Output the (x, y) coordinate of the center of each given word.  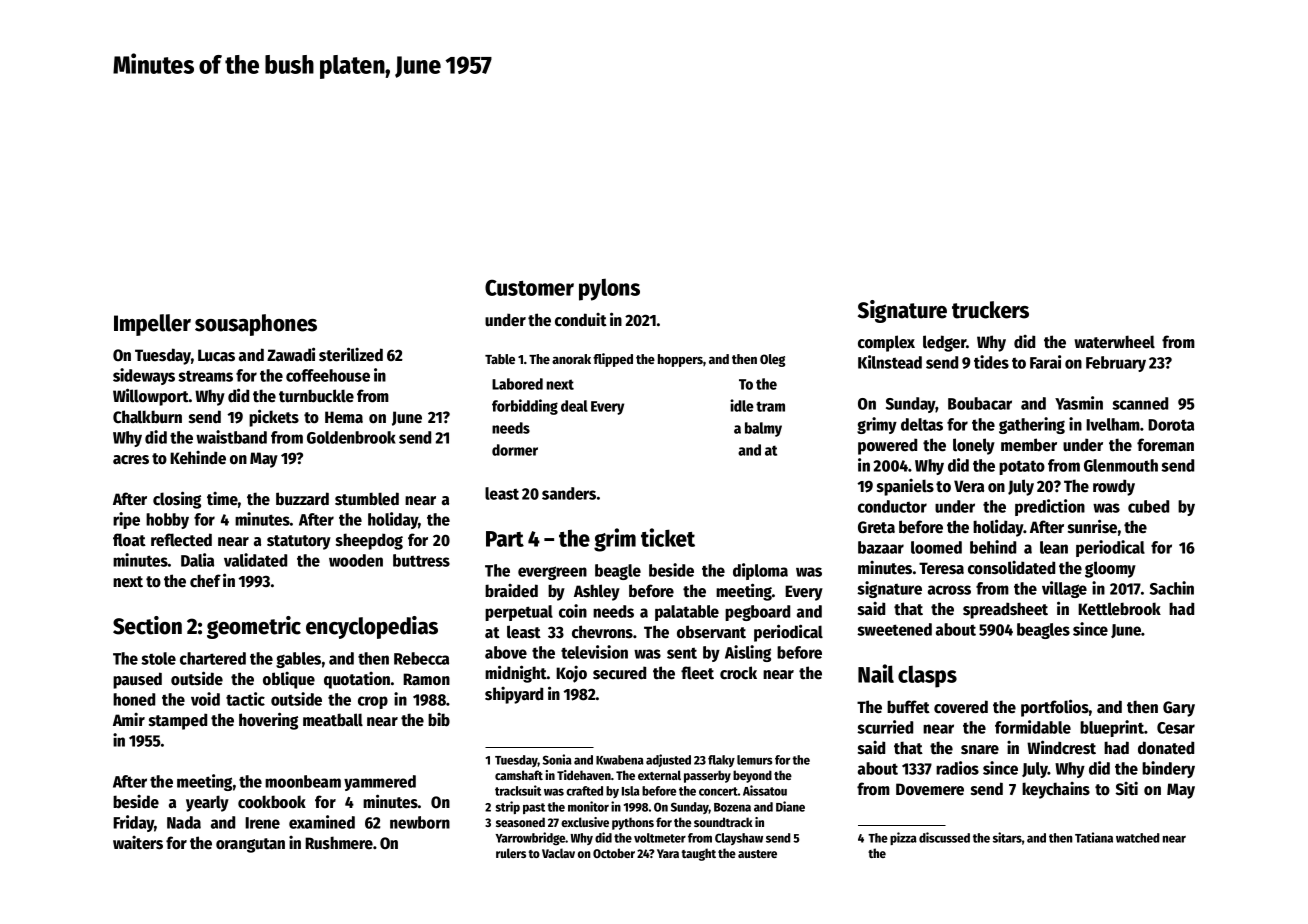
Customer (529, 287)
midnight (516, 674)
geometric (254, 627)
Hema (344, 417)
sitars (1007, 837)
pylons (609, 290)
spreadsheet (1005, 610)
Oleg (772, 360)
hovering (268, 721)
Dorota (1171, 425)
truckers (990, 310)
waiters (138, 842)
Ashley (597, 592)
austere (757, 854)
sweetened (894, 629)
